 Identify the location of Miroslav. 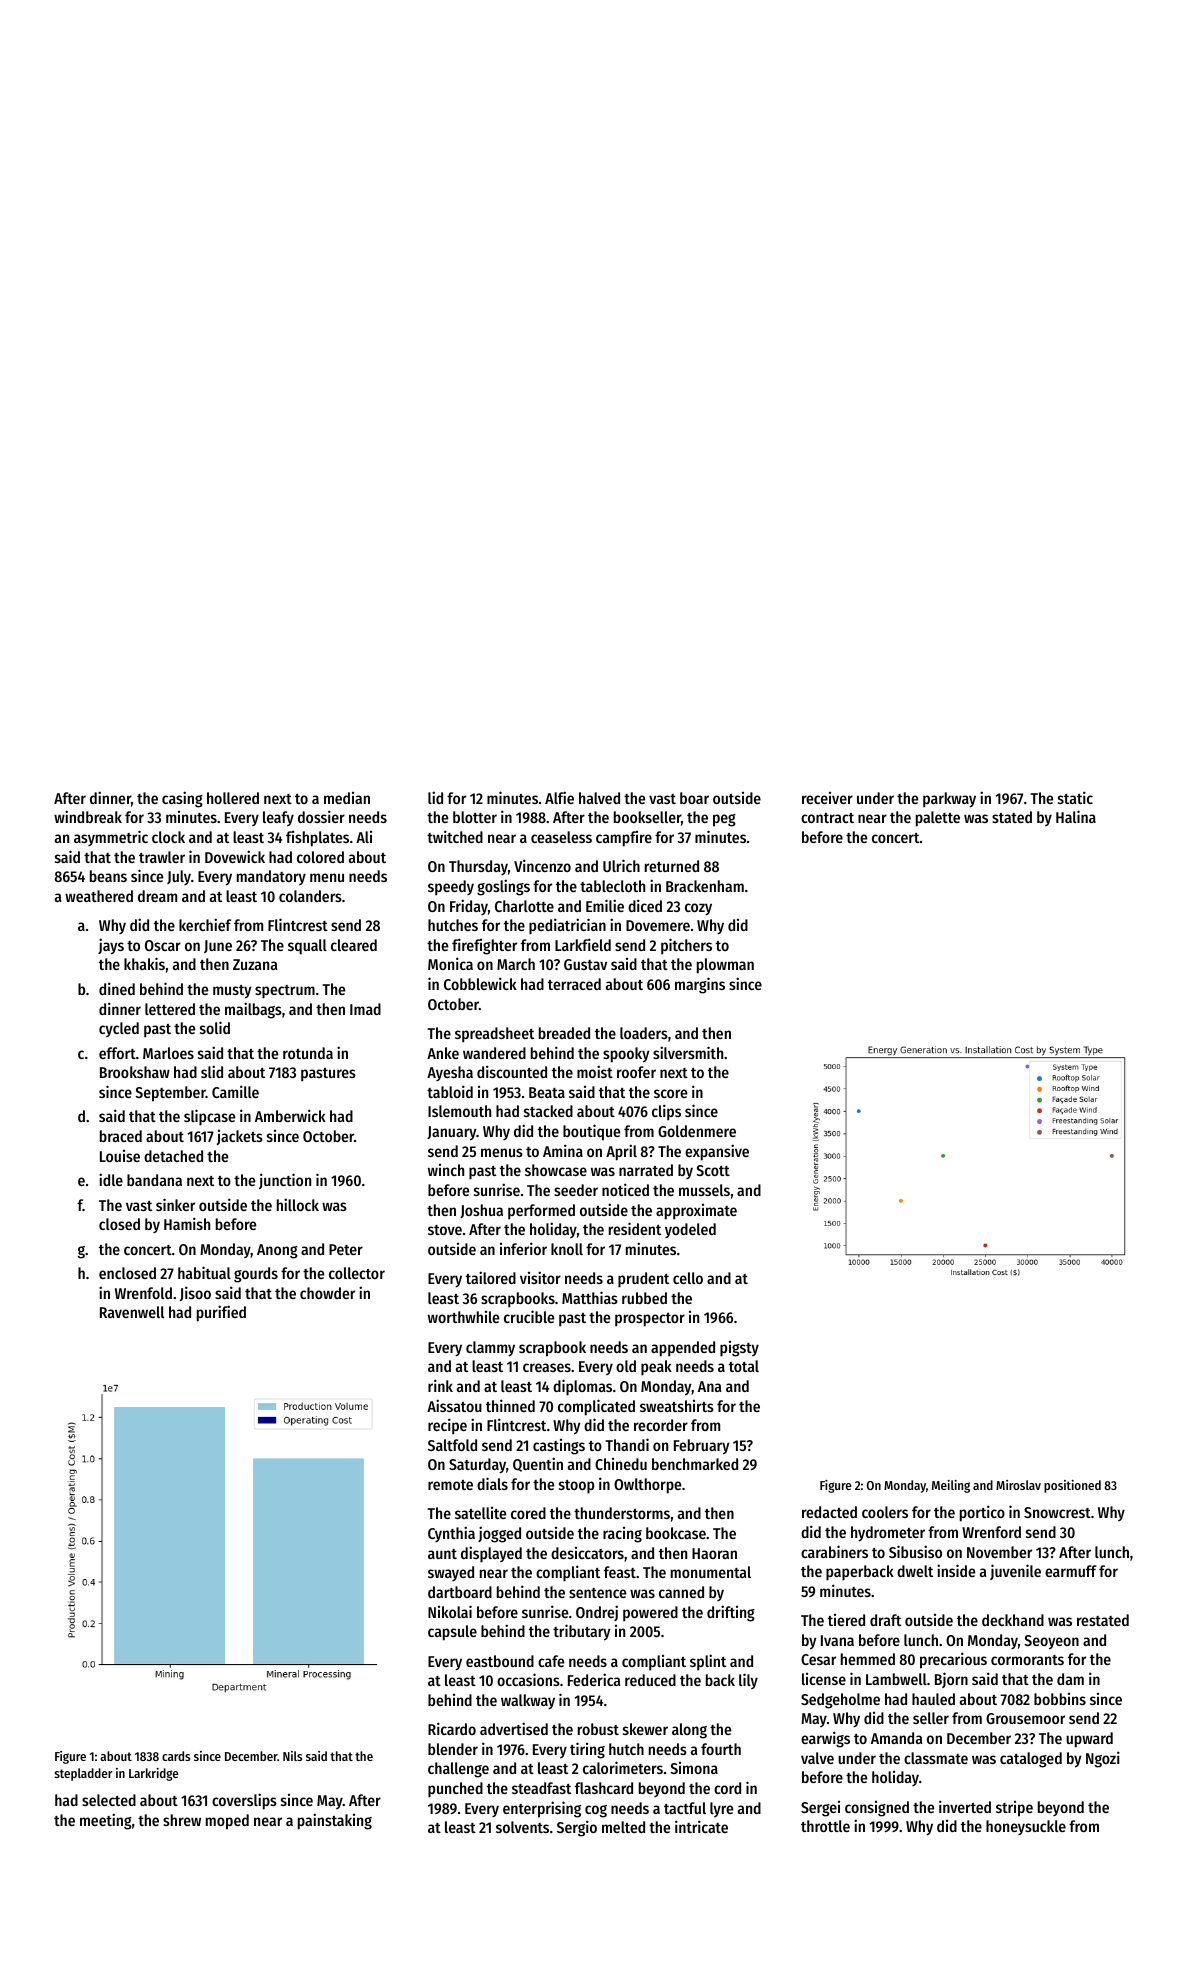
(1018, 1485).
